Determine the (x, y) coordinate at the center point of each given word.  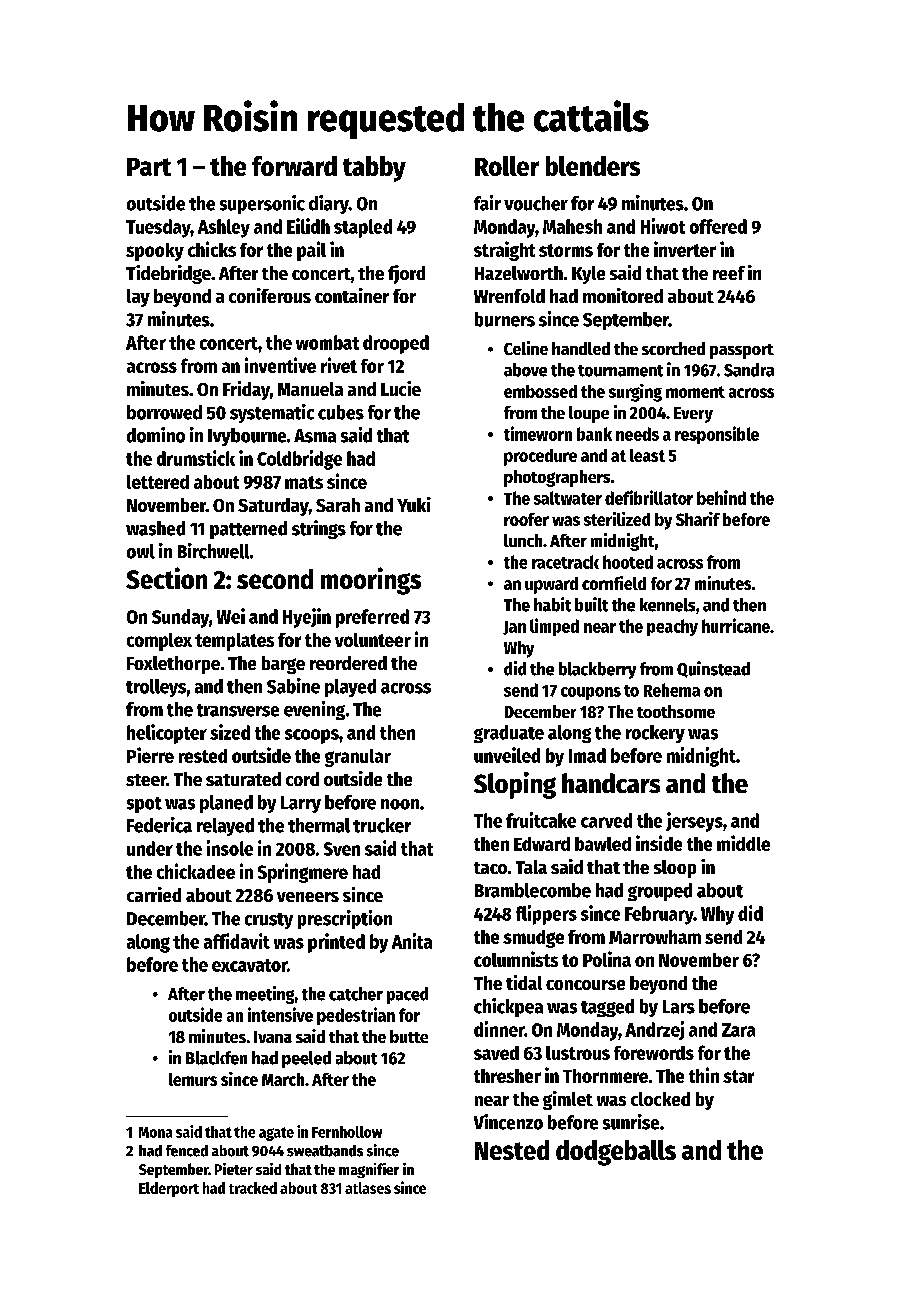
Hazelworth (519, 273)
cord (302, 779)
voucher (536, 203)
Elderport (169, 1189)
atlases (368, 1188)
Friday (246, 390)
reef (729, 273)
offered (718, 226)
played (350, 688)
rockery (655, 734)
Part (149, 167)
